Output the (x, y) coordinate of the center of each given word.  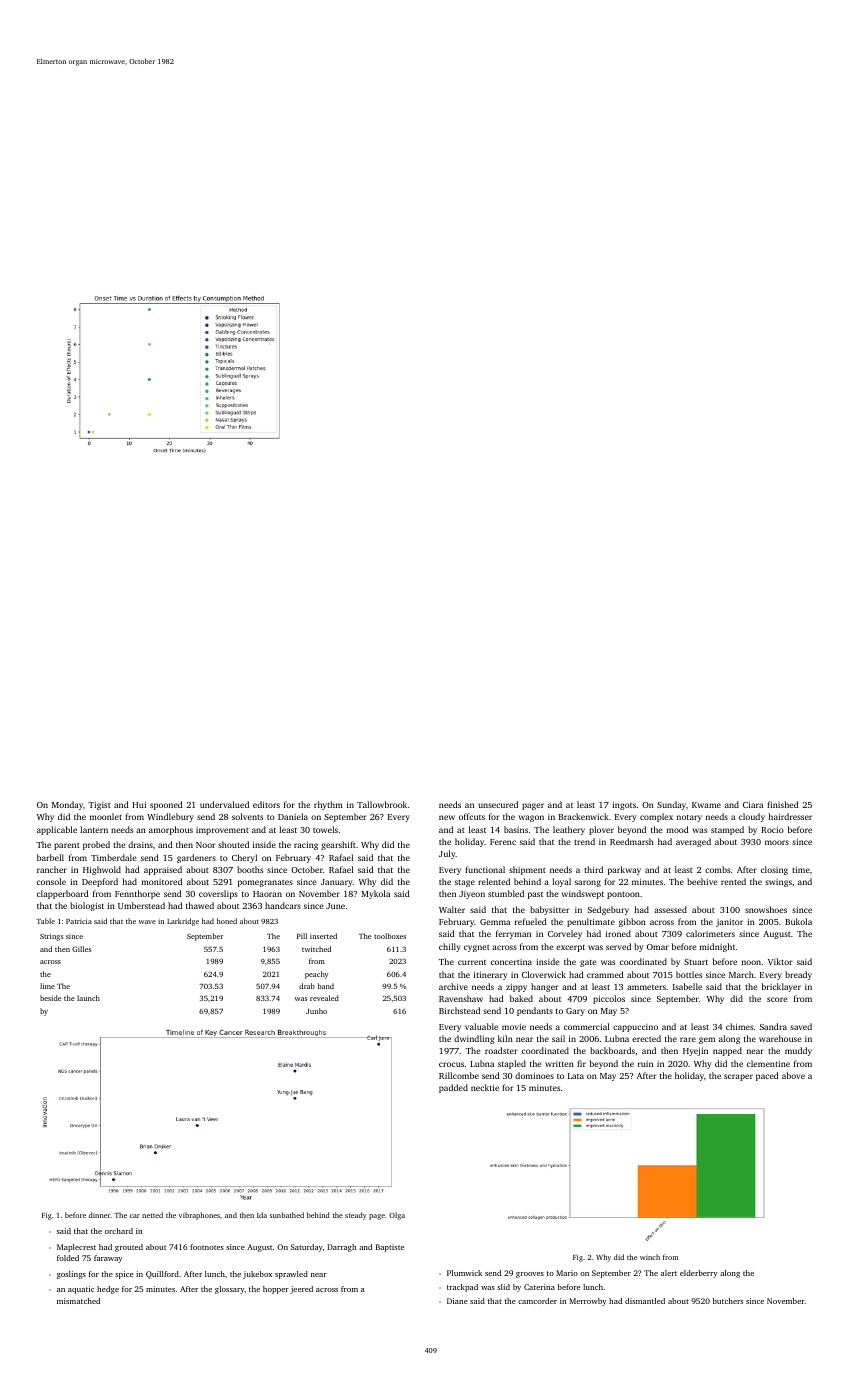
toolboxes (390, 936)
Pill (302, 936)
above (793, 1075)
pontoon (623, 895)
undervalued (224, 804)
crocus (451, 1064)
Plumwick (464, 1273)
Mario (567, 1273)
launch (88, 998)
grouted (129, 1248)
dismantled (645, 1301)
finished (783, 804)
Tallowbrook (382, 804)
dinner (100, 1215)
